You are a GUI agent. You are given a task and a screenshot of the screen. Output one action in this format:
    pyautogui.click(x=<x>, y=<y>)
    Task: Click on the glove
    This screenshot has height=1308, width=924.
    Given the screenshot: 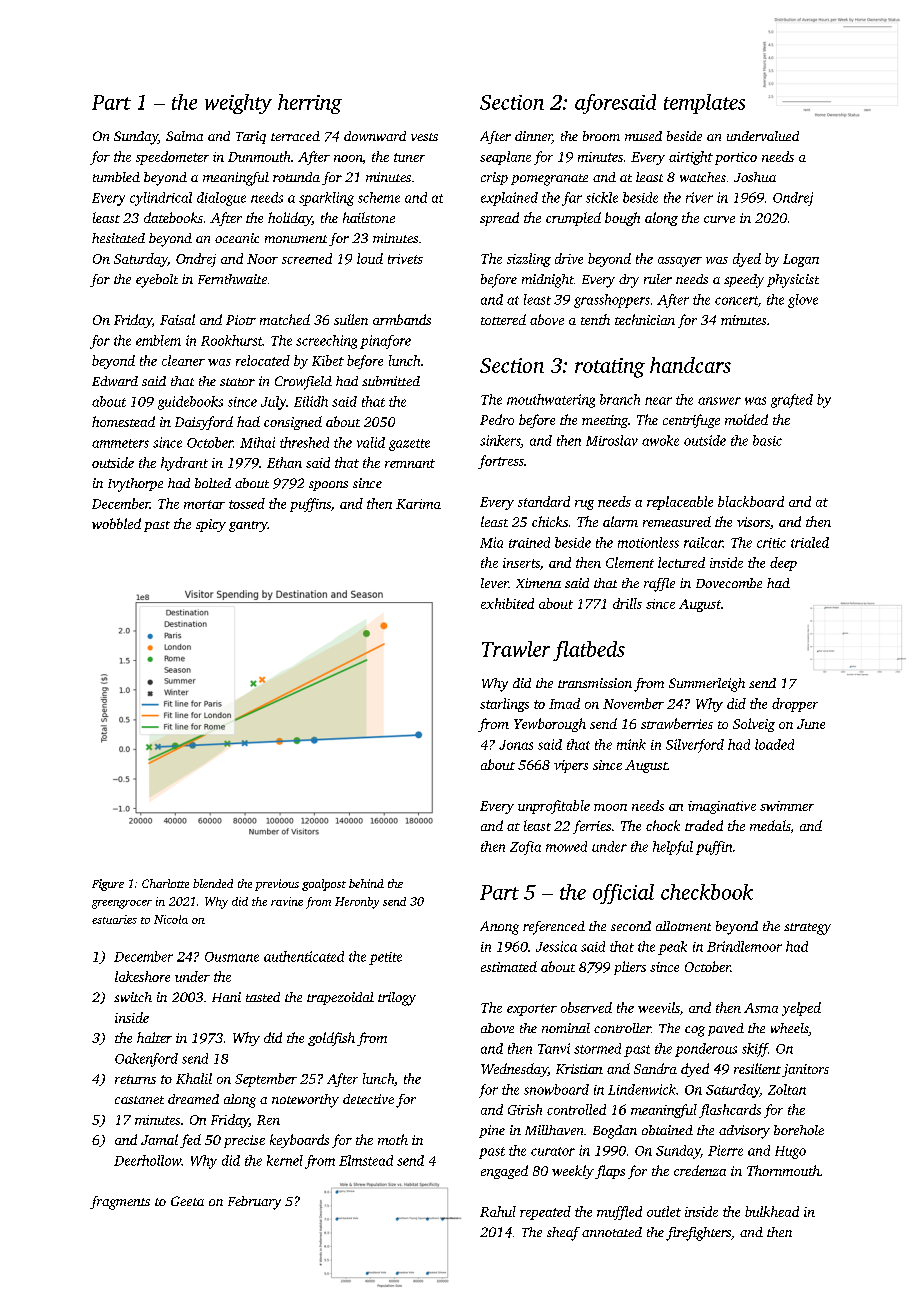 What is the action you would take?
    pyautogui.click(x=803, y=301)
